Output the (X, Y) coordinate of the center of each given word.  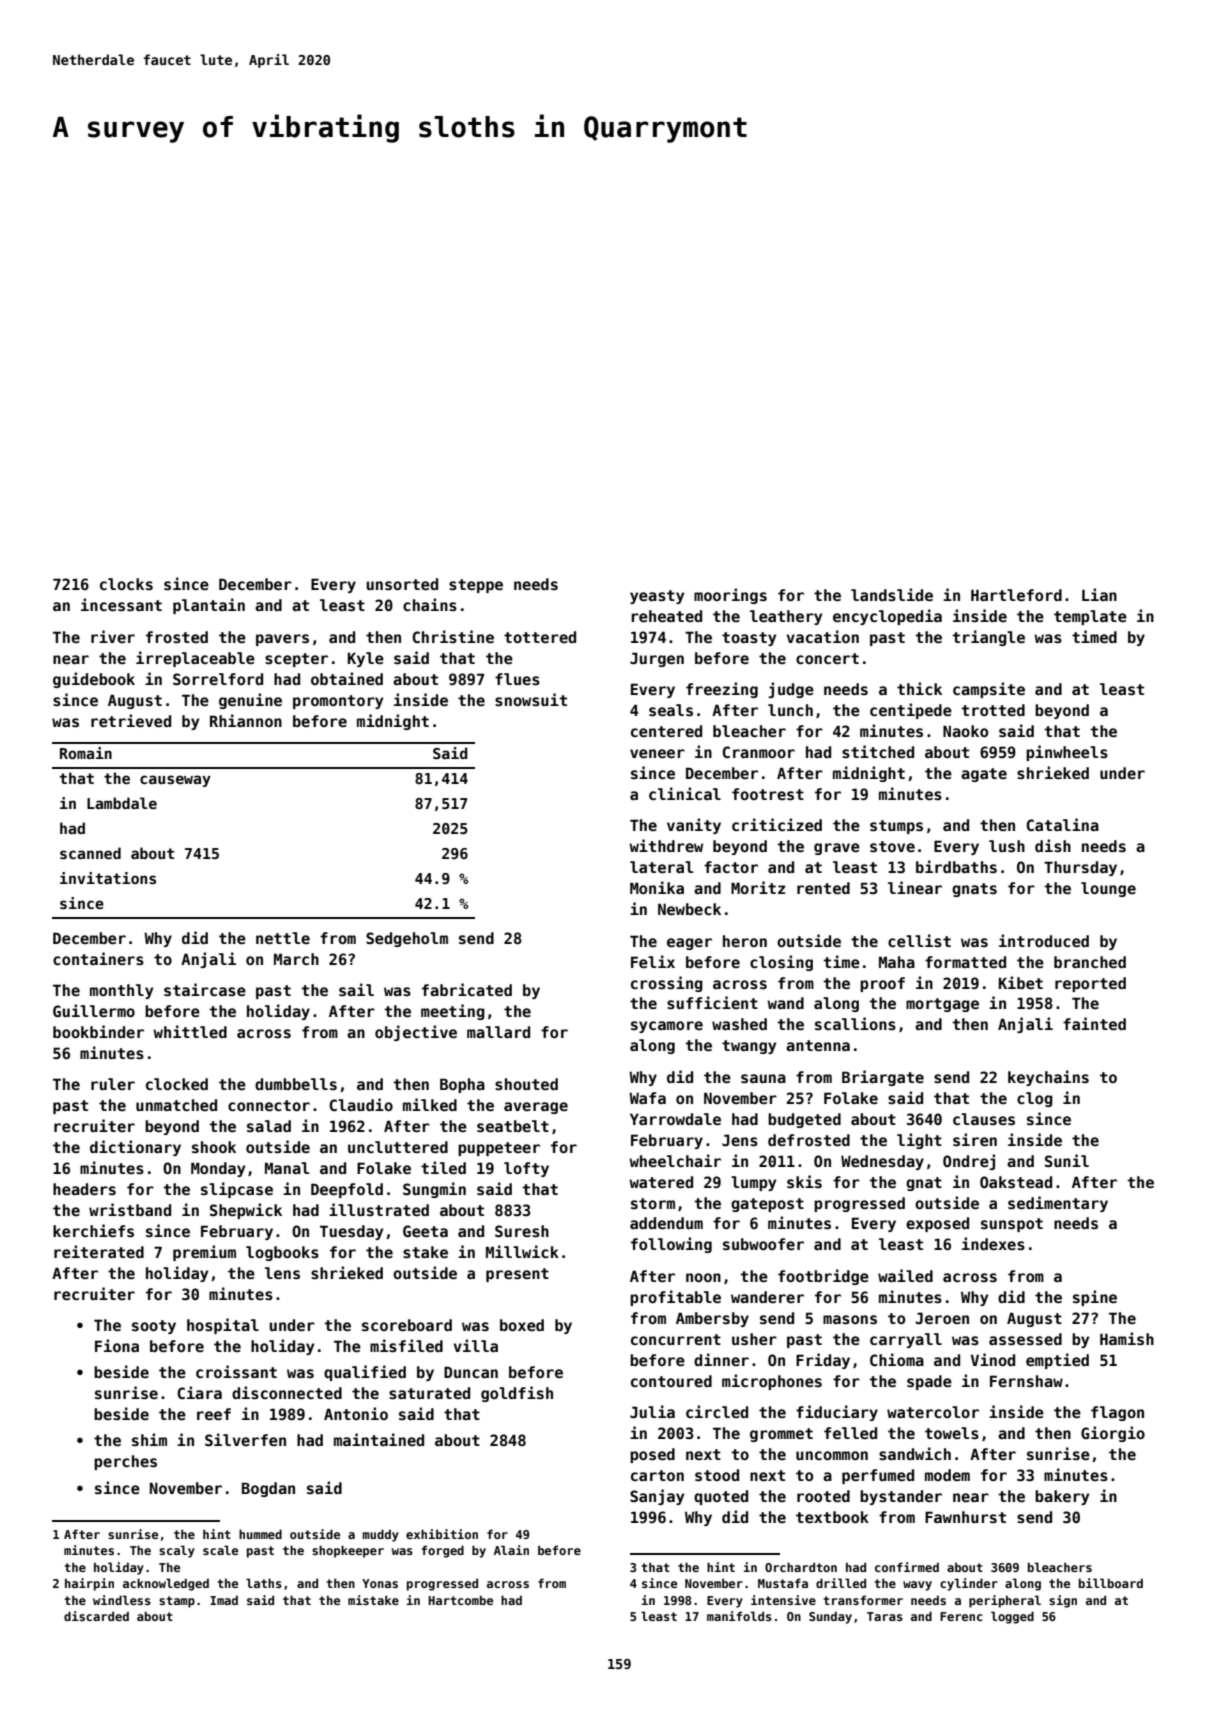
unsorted (402, 584)
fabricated (467, 989)
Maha (897, 962)
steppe (476, 586)
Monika (657, 887)
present (517, 1275)
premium (204, 1253)
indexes (993, 1243)
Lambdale (122, 803)
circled (717, 1411)
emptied (1057, 1361)
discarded (96, 1616)
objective (416, 1033)
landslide (892, 594)
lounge (1108, 889)
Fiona (117, 1345)
